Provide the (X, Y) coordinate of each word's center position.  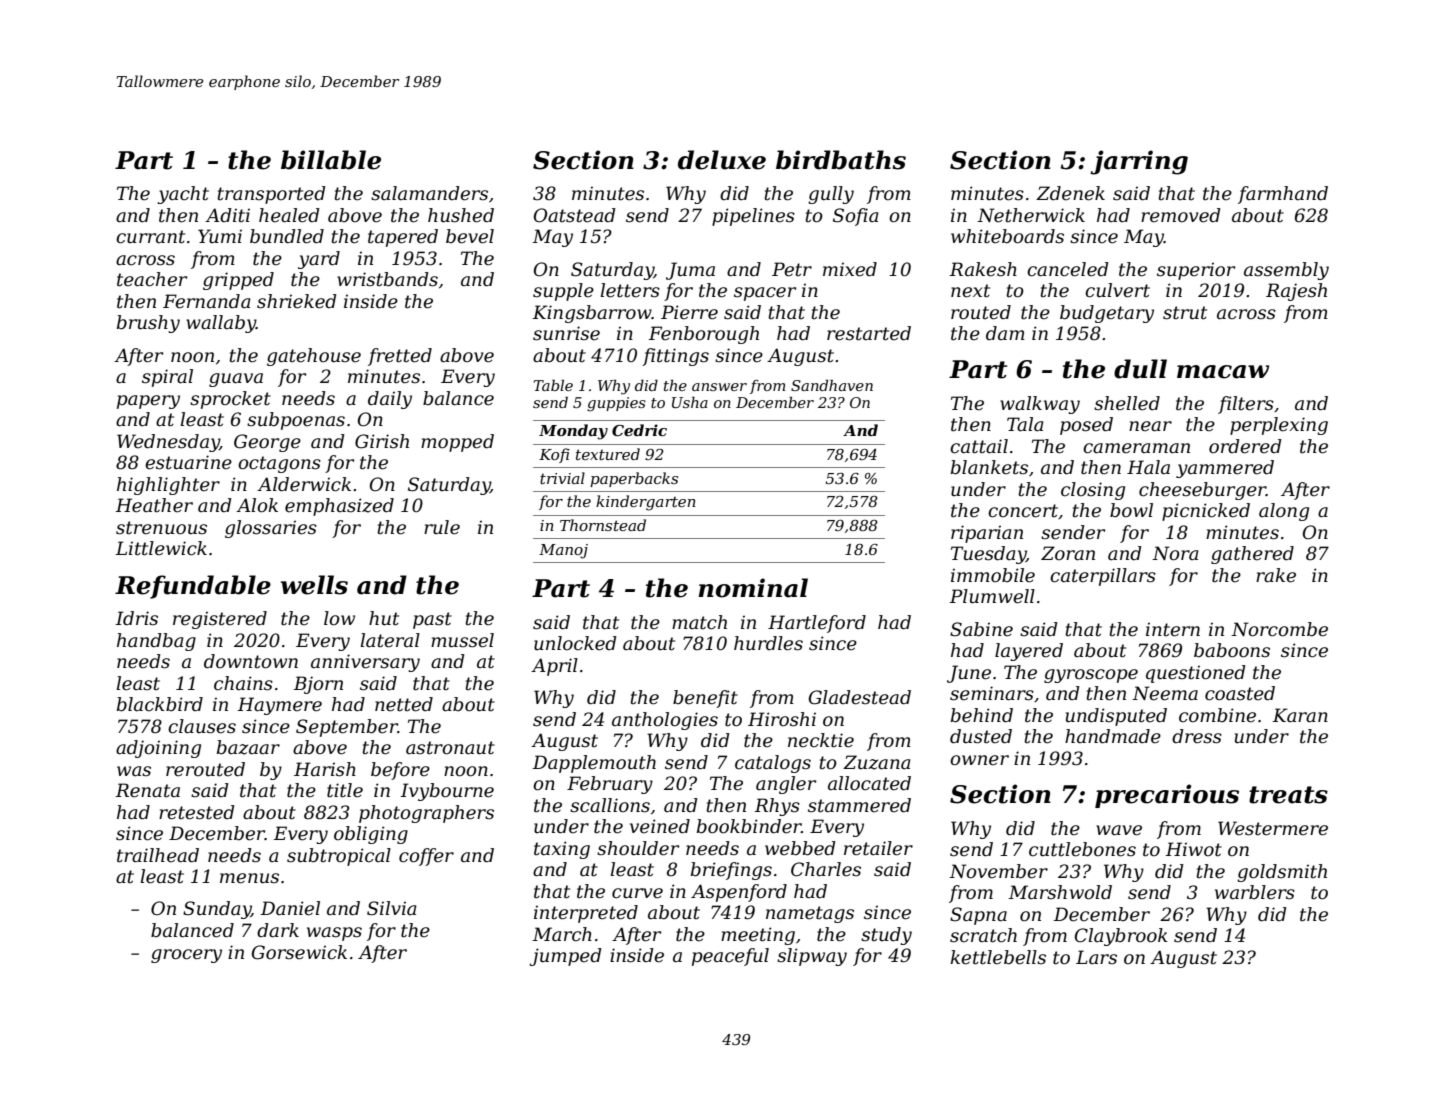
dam (1005, 333)
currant (150, 237)
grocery (186, 956)
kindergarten (646, 503)
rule (442, 527)
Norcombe (1279, 629)
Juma (690, 271)
